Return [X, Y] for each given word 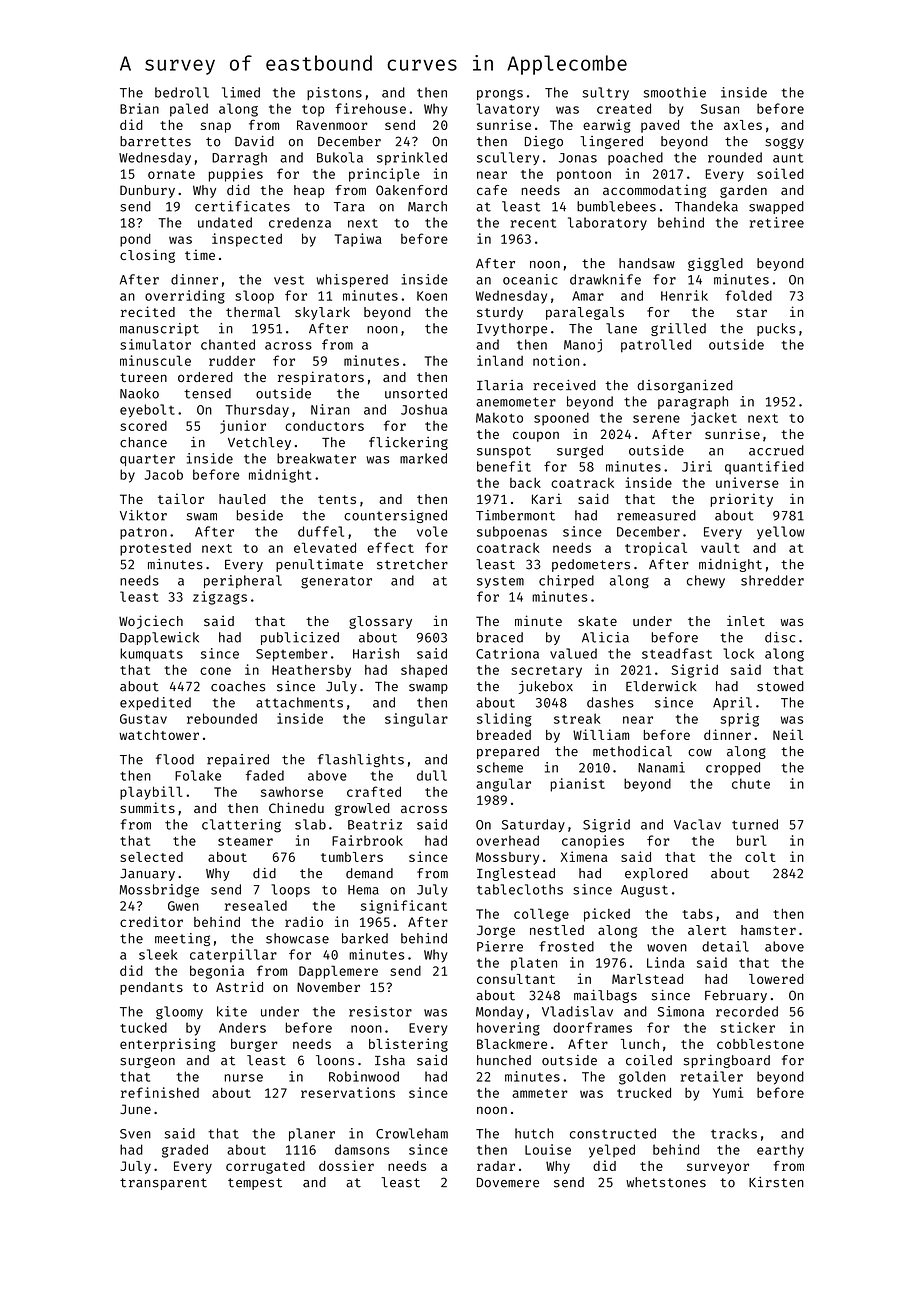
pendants [151, 988]
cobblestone [760, 1044]
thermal [253, 312]
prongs [500, 95]
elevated [325, 547]
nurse [244, 1078]
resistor [380, 1011]
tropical [656, 549]
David [254, 141]
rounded [735, 157]
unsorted [416, 393]
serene [656, 419]
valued [573, 653]
